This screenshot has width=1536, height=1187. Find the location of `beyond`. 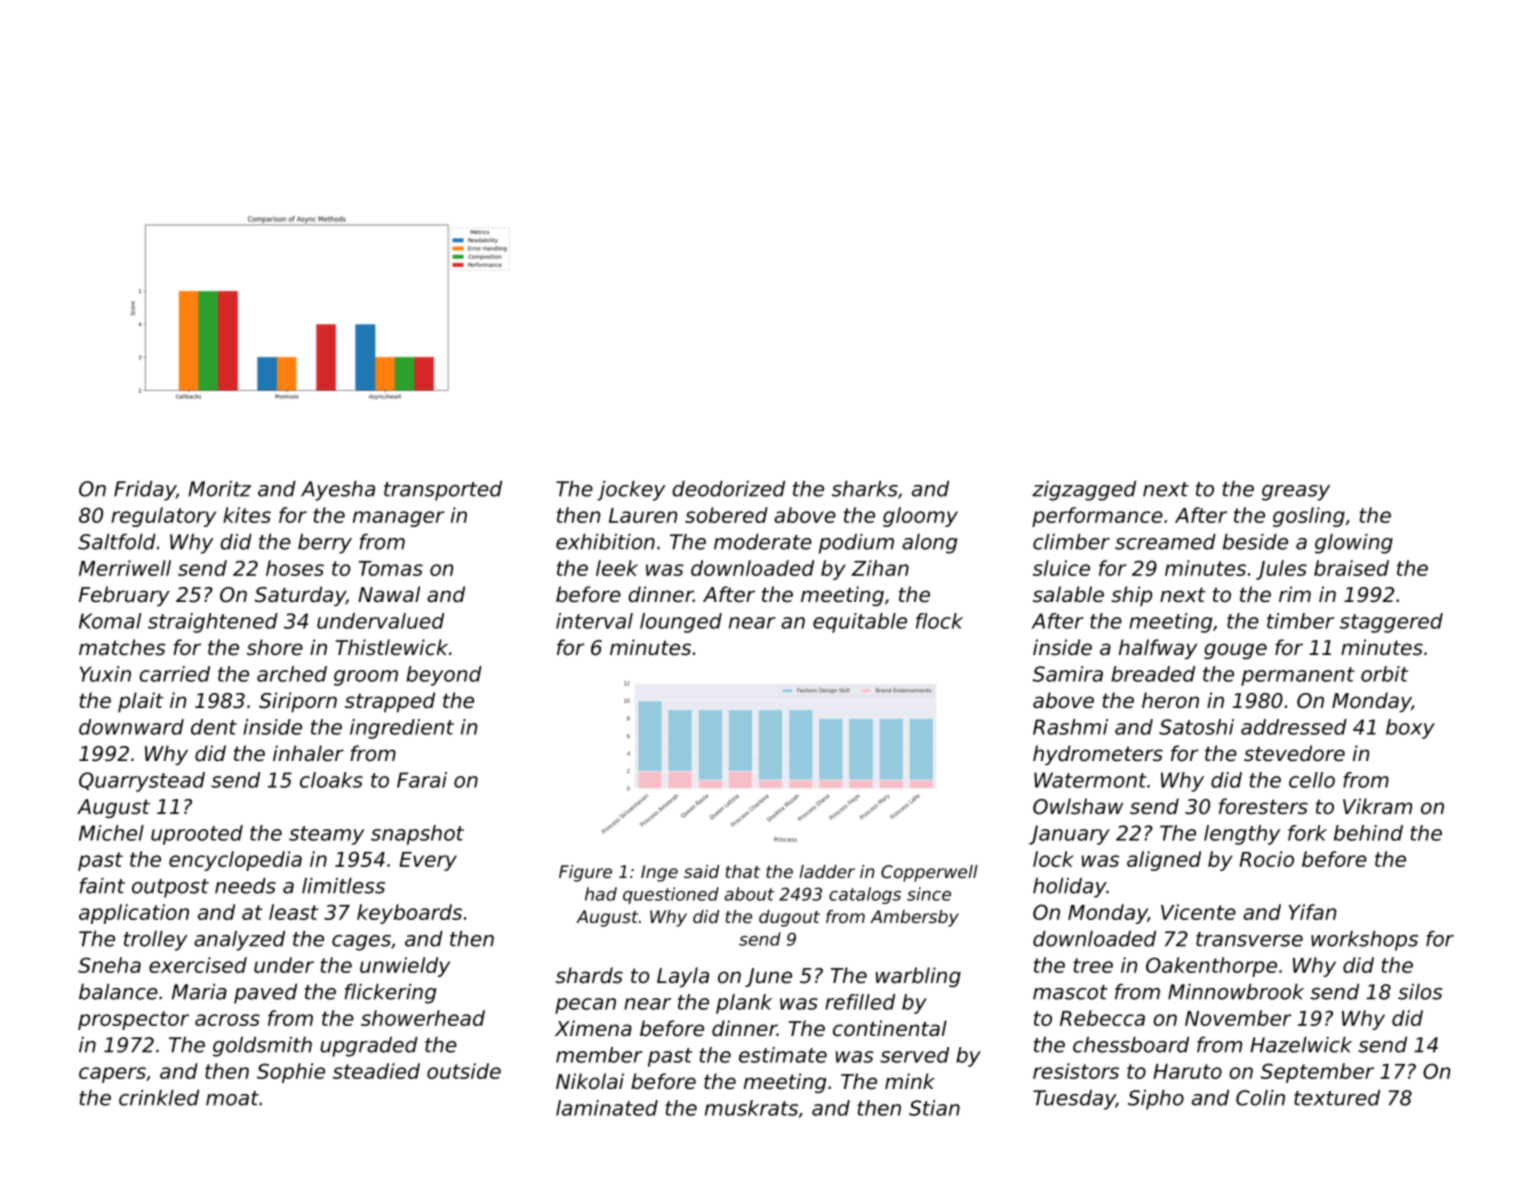

beyond is located at coordinates (444, 676).
